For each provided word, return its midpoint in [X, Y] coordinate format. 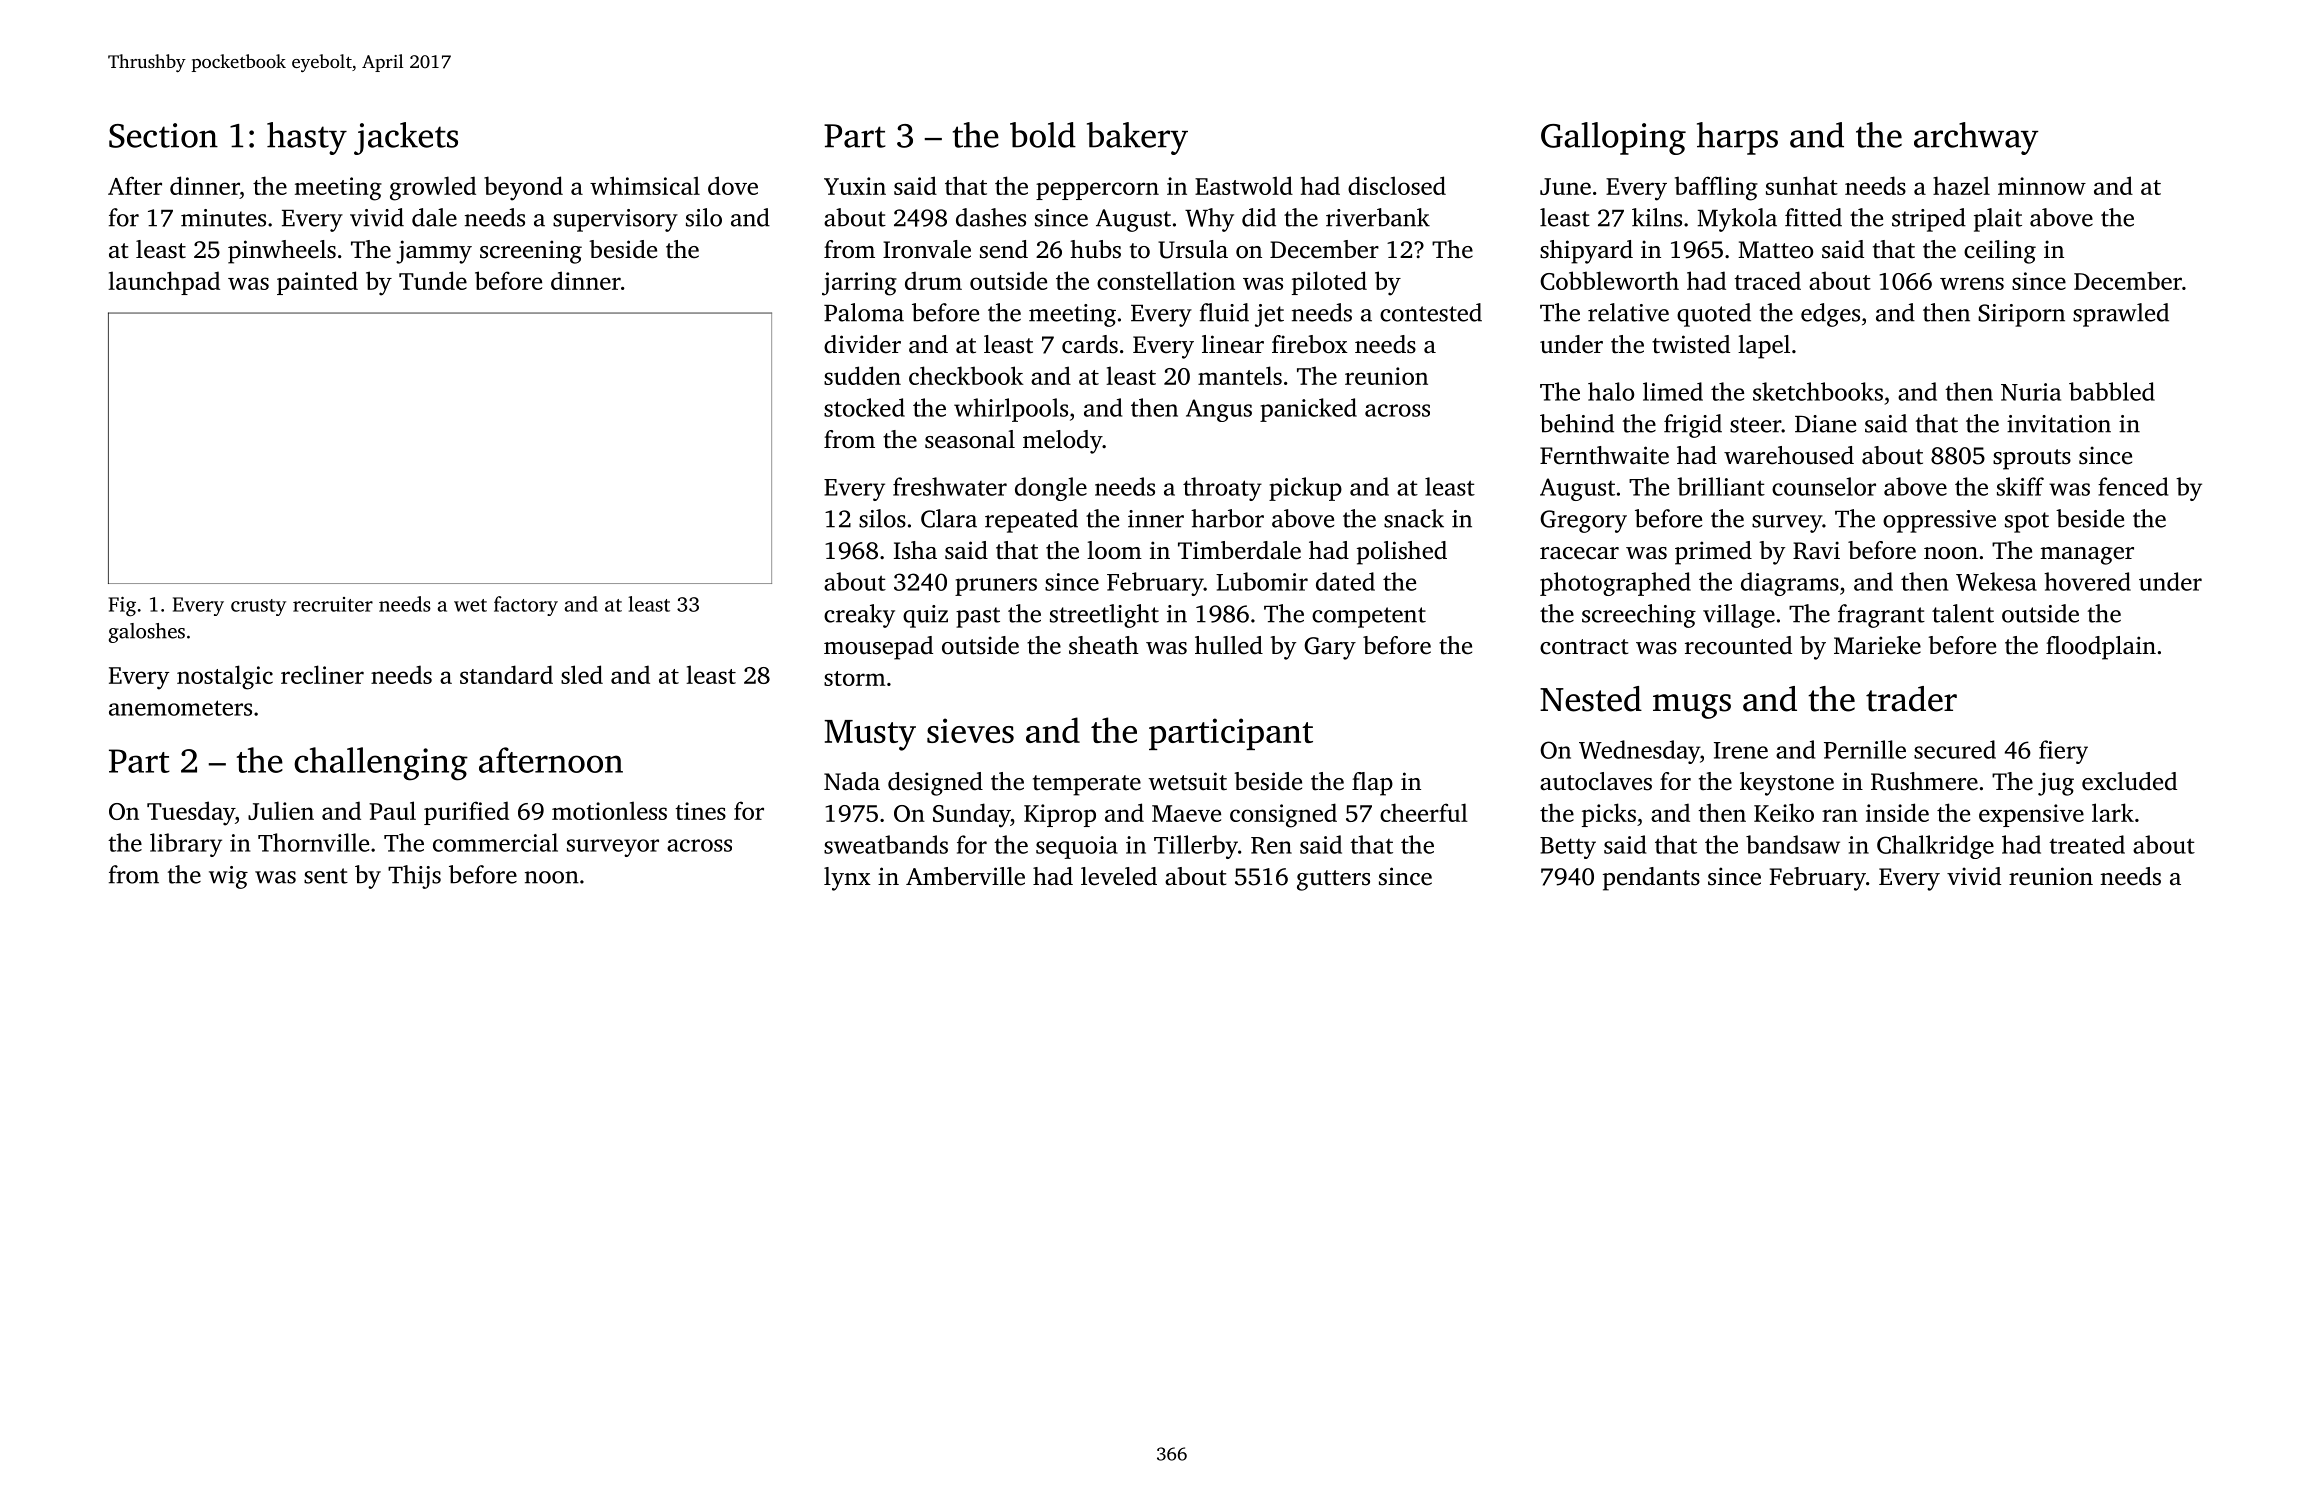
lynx [847, 879]
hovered [2087, 581]
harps [1737, 138]
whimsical [645, 185]
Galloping [1613, 138]
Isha [915, 550]
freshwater [950, 486]
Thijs [414, 877]
